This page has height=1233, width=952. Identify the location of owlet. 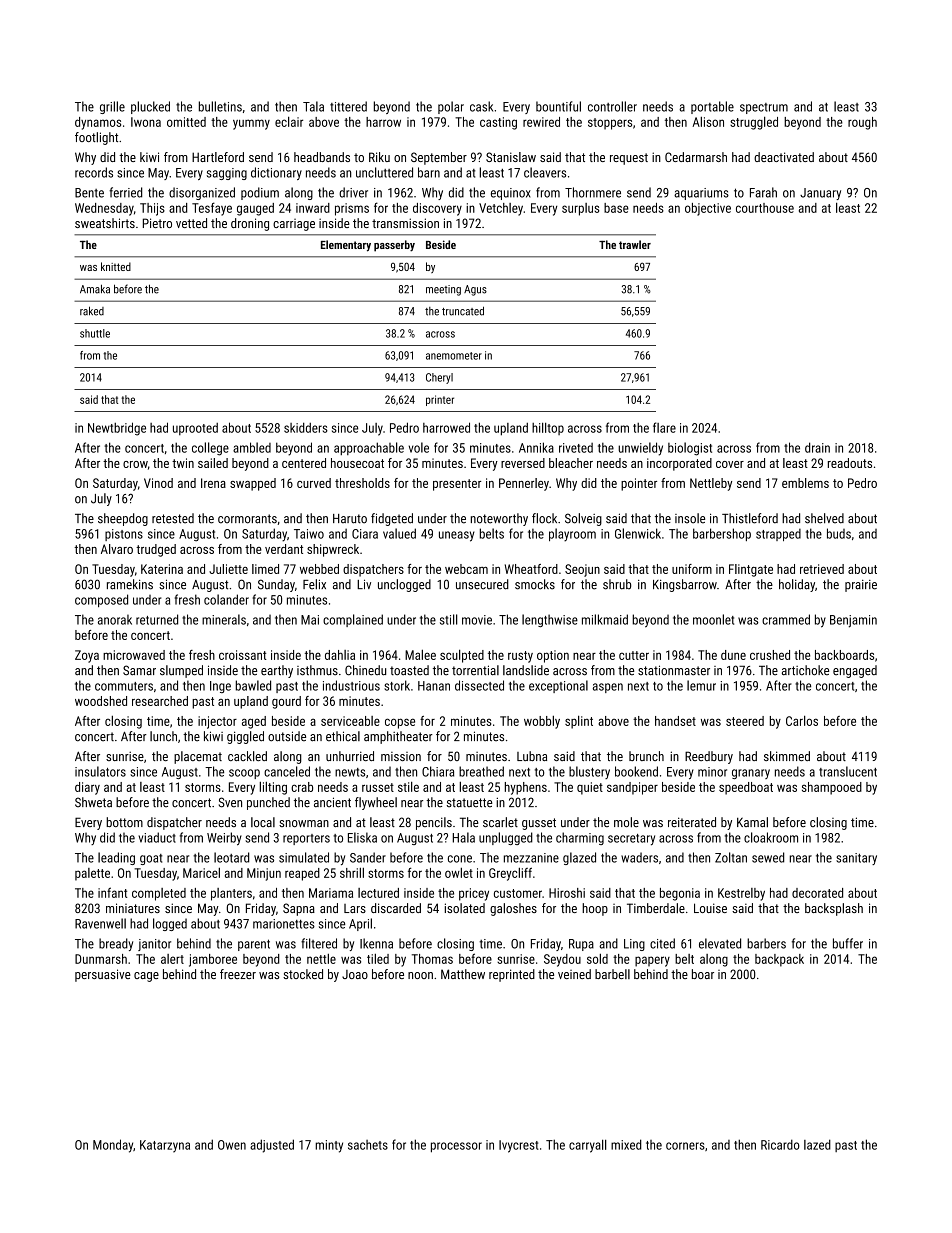
(459, 872).
